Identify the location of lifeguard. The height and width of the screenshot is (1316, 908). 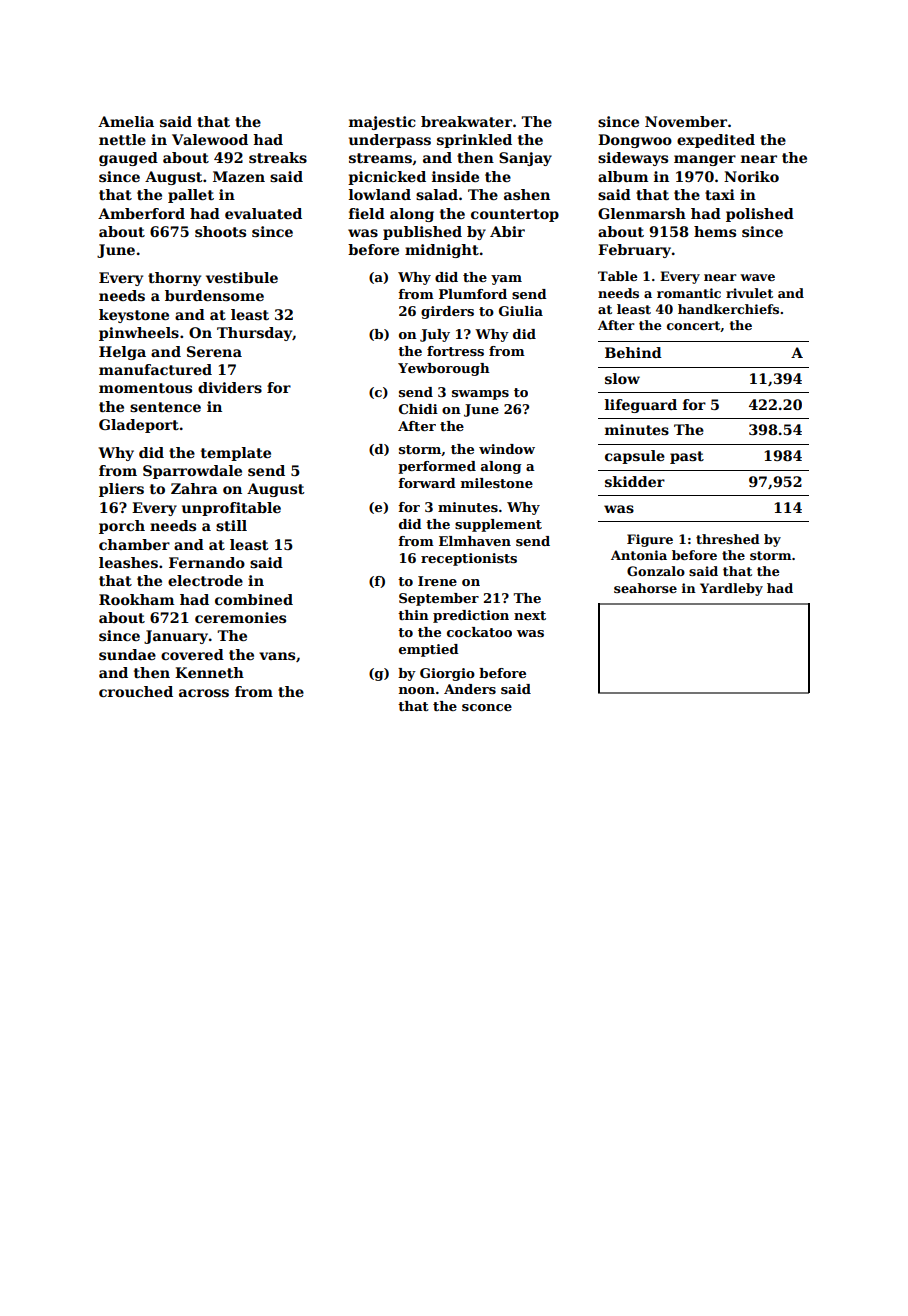
(641, 406).
